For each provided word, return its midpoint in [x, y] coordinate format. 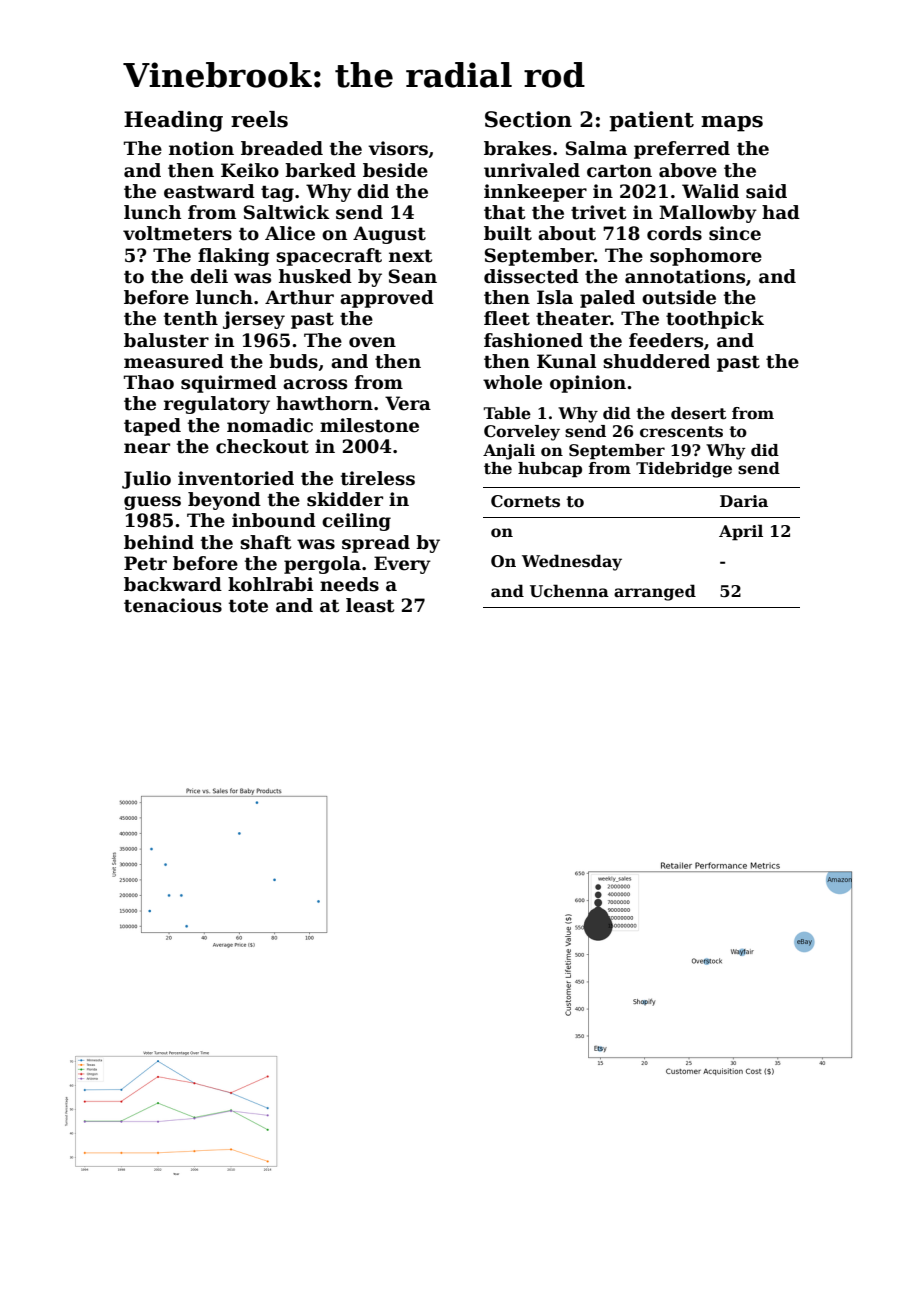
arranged [655, 592]
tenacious [173, 605]
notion [201, 148]
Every [402, 565]
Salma [596, 148]
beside [395, 170]
